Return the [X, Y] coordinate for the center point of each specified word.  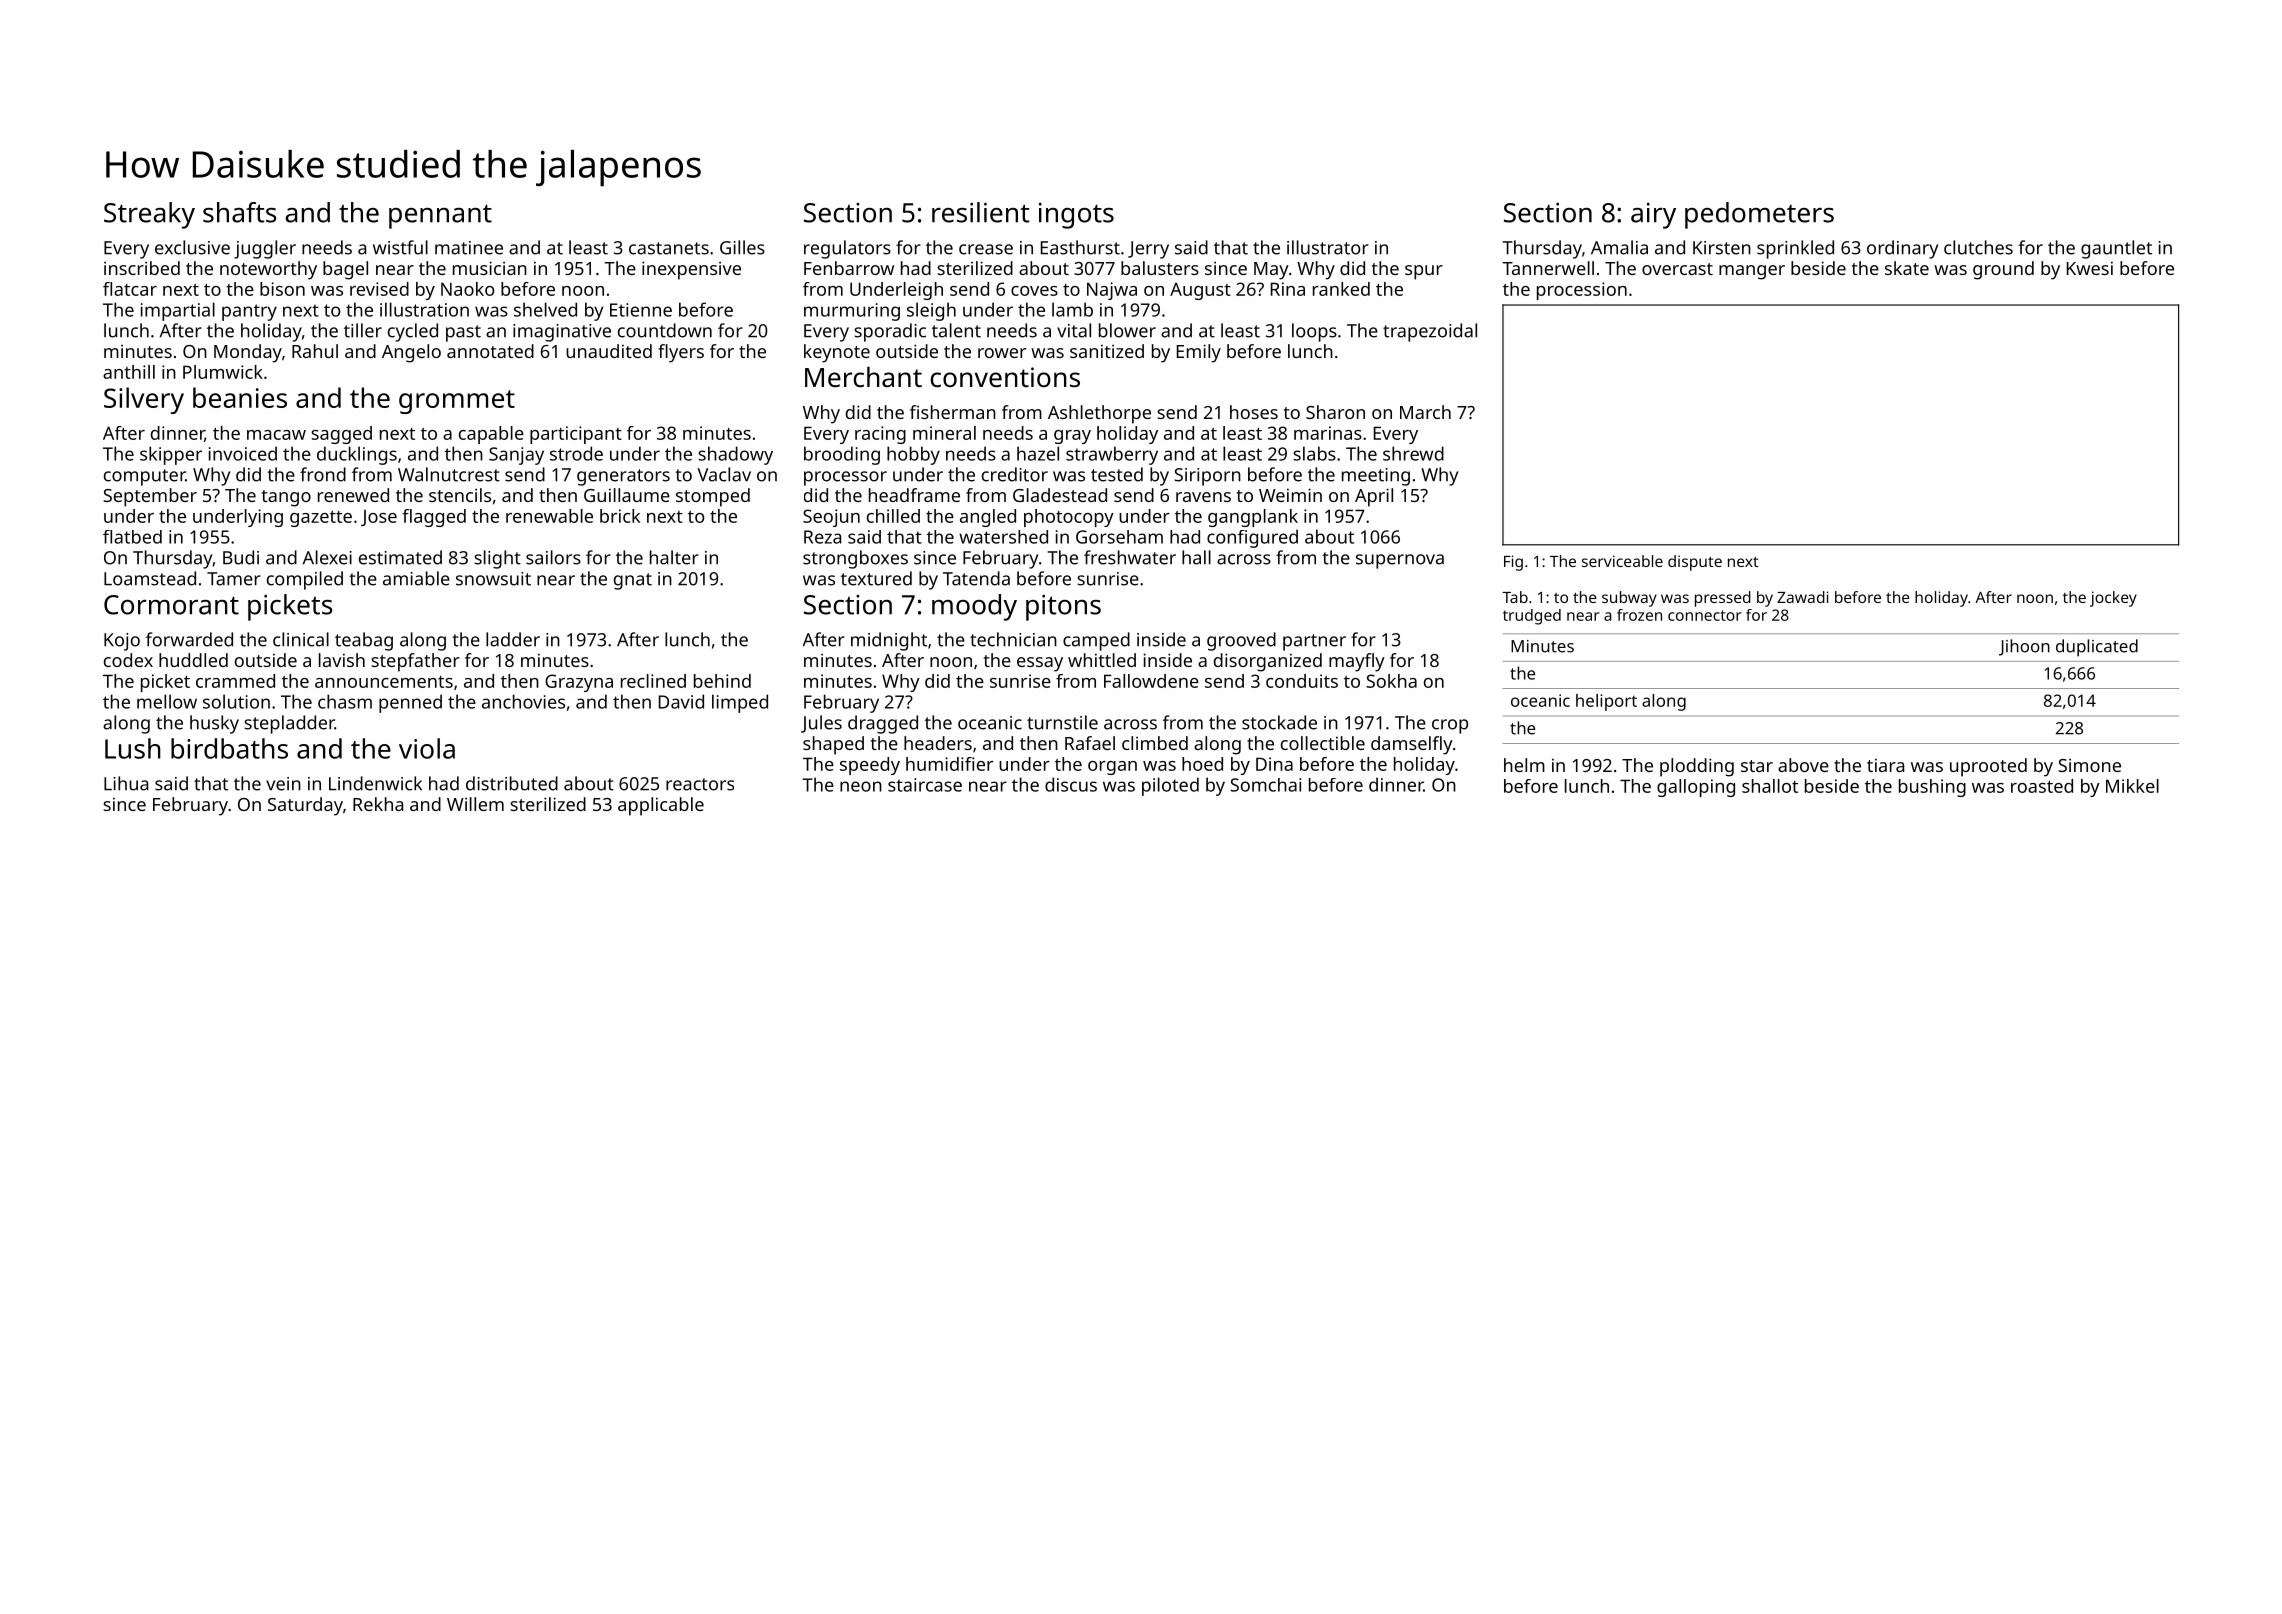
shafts [240, 212]
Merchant [863, 377]
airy [1653, 215]
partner [1314, 642]
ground [2003, 270]
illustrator [1328, 247]
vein [283, 784]
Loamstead [150, 578]
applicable [661, 806]
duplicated [2097, 648]
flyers [681, 353]
